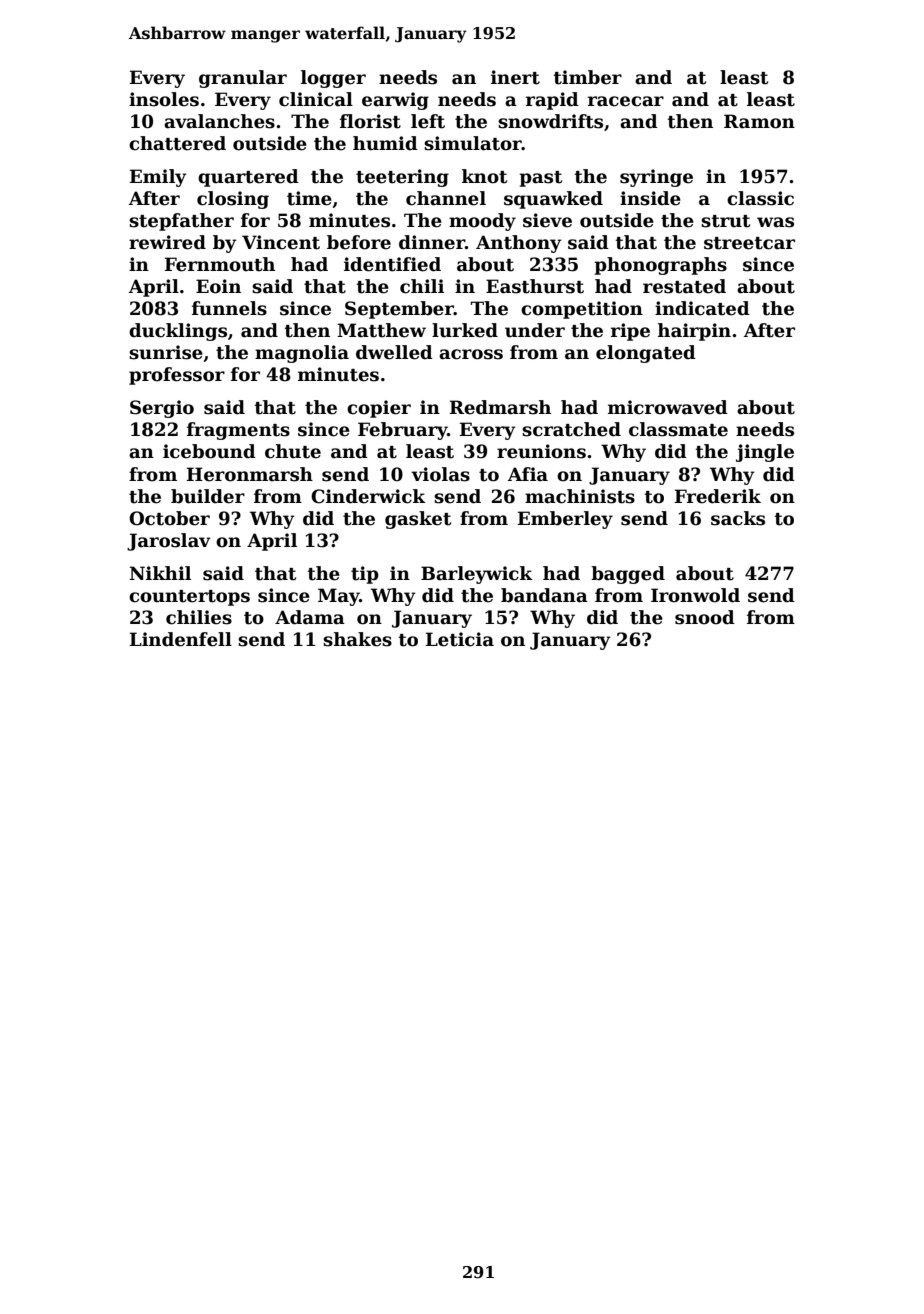 Image resolution: width=924 pixels, height=1314 pixels. I want to click on quartered, so click(248, 178).
